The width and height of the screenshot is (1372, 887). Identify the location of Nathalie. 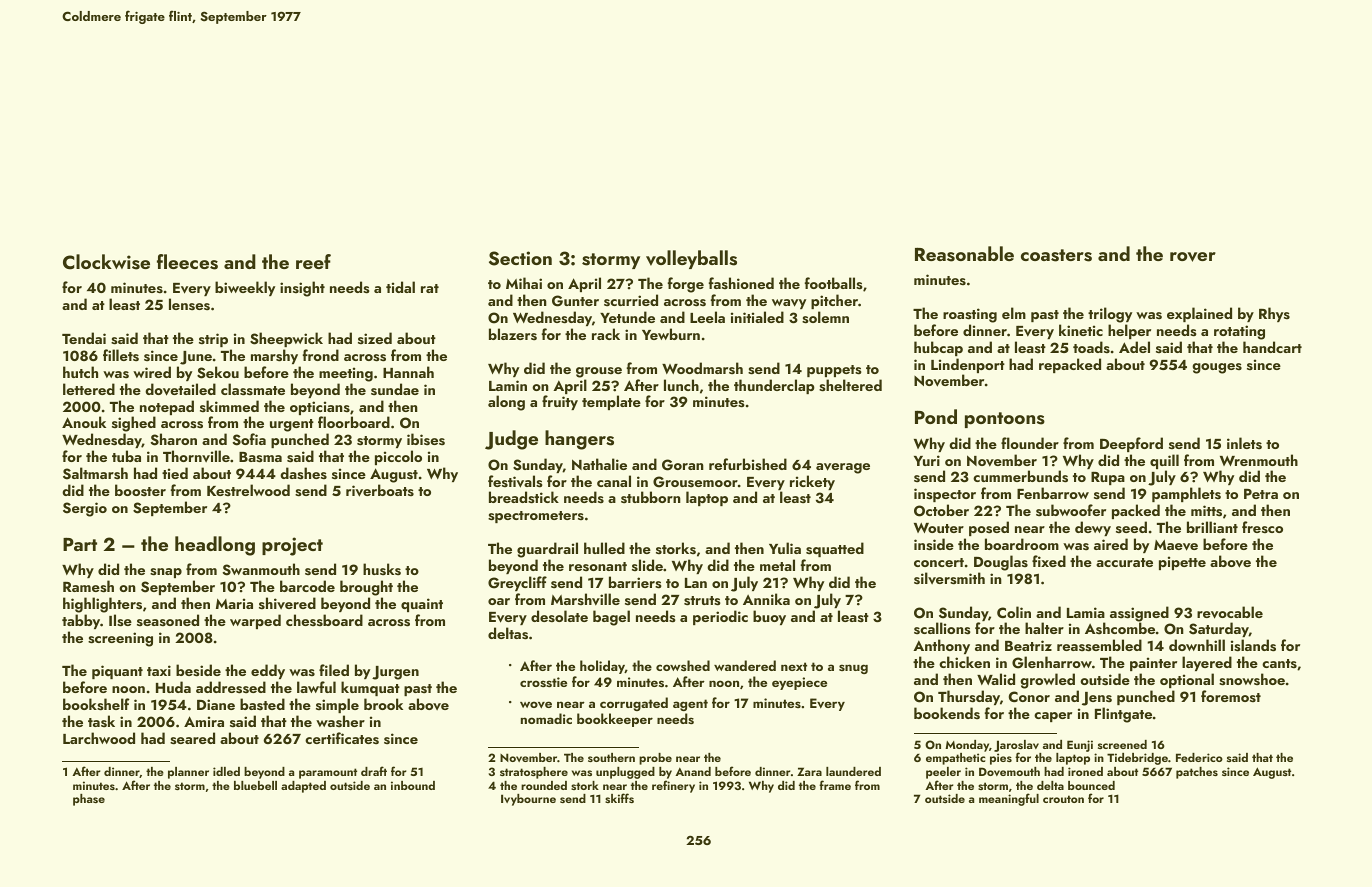
(599, 464).
